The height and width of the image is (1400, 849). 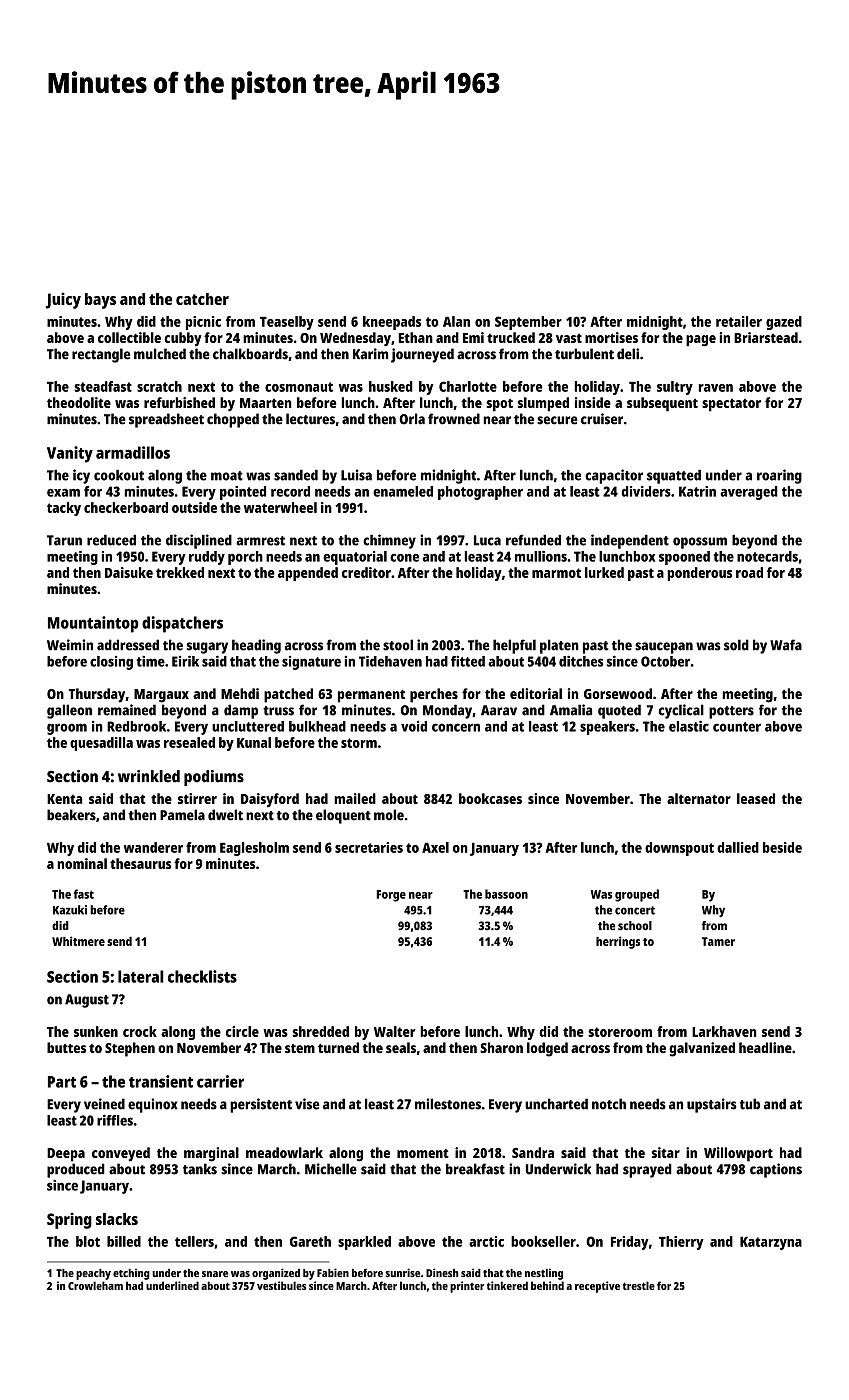 What do you see at coordinates (64, 509) in the image?
I see `tacky` at bounding box center [64, 509].
